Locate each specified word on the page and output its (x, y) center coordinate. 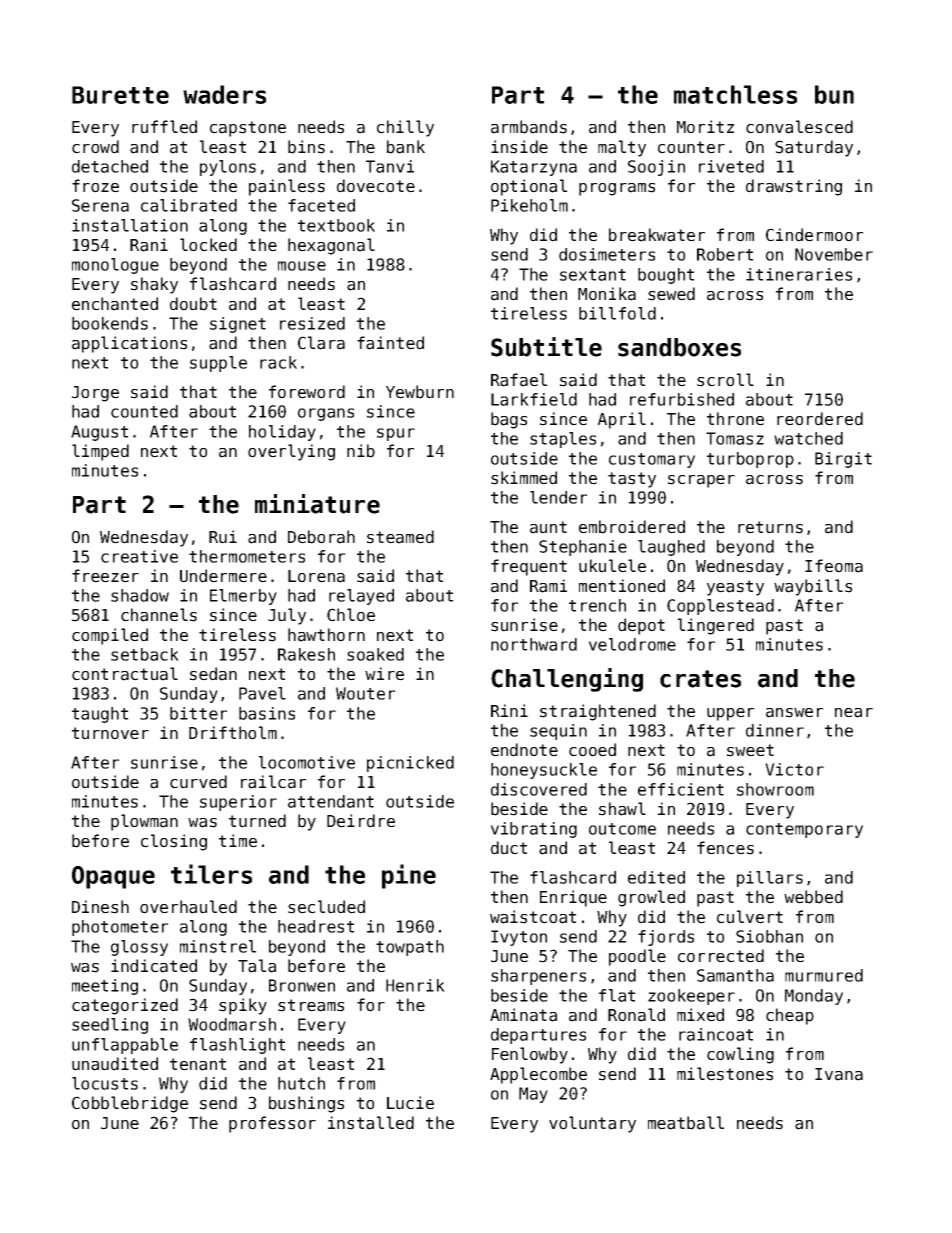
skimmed (524, 478)
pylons (228, 168)
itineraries (799, 274)
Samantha (735, 975)
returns (770, 527)
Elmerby (243, 597)
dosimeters (607, 254)
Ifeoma (834, 566)
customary (652, 460)
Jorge (95, 394)
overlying (291, 452)
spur (396, 434)
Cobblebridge (130, 1104)
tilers (211, 874)
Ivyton (519, 938)
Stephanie (583, 548)
